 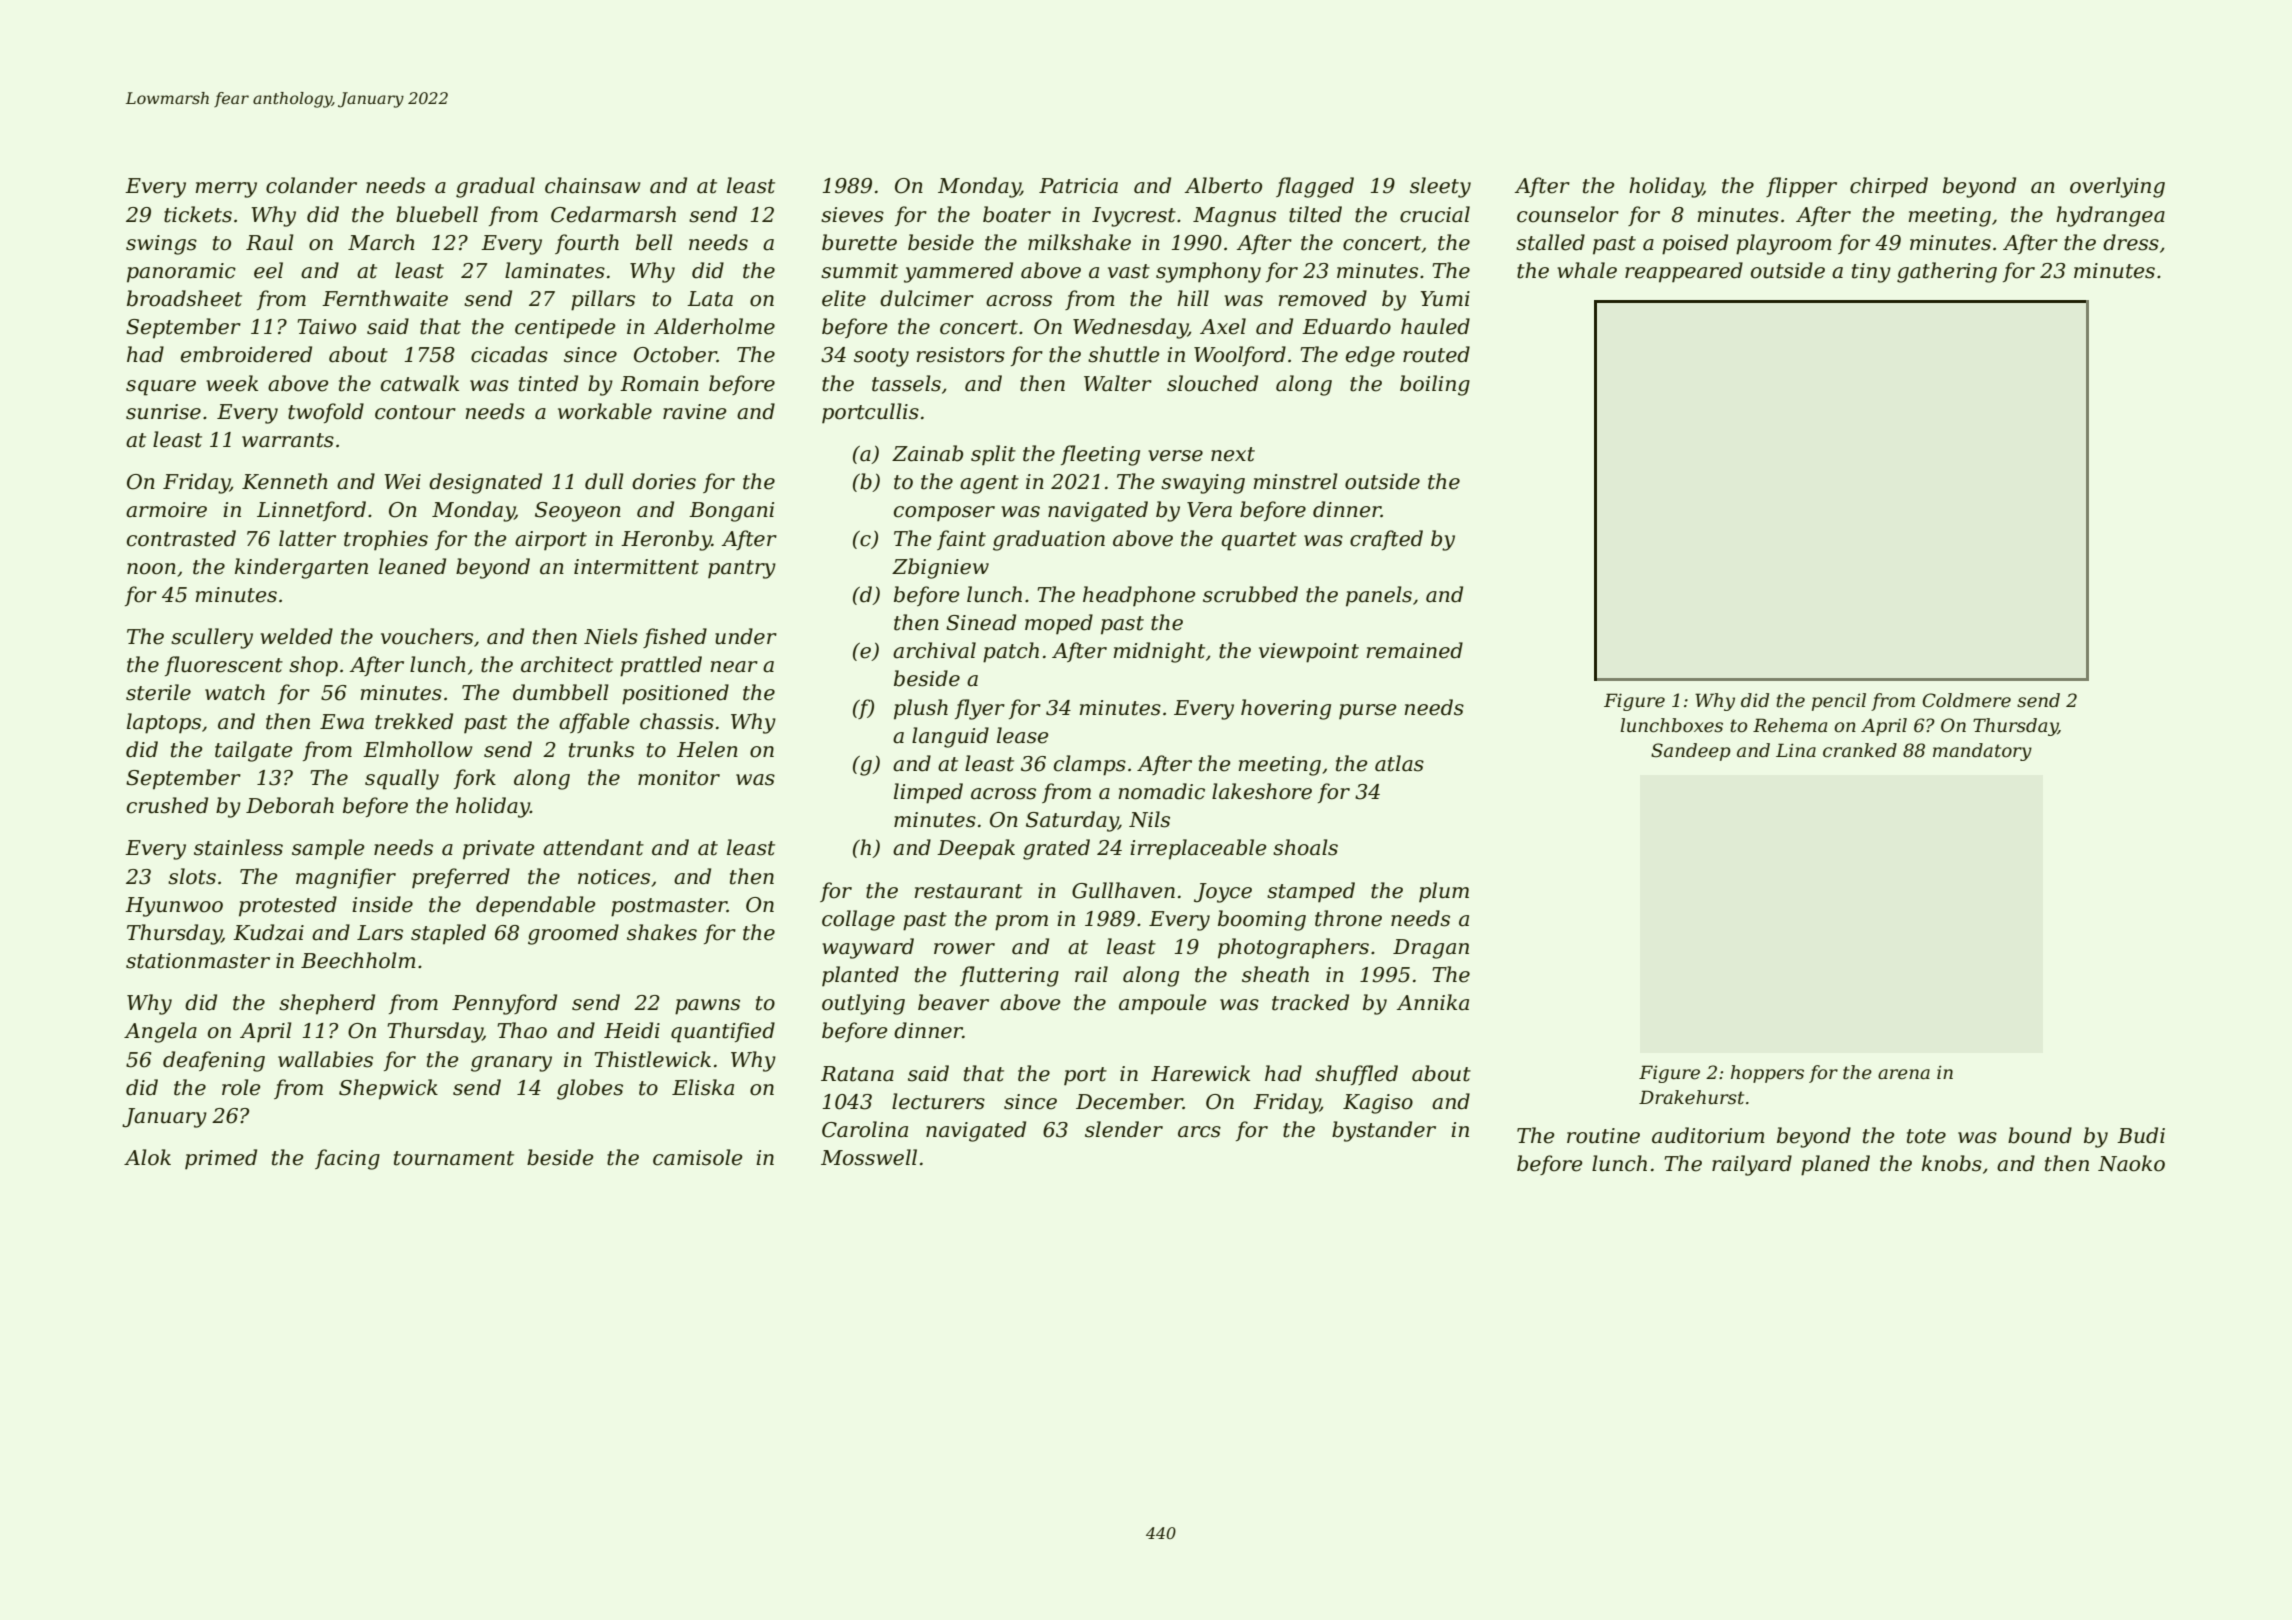 I want to click on leaned, so click(x=412, y=566).
